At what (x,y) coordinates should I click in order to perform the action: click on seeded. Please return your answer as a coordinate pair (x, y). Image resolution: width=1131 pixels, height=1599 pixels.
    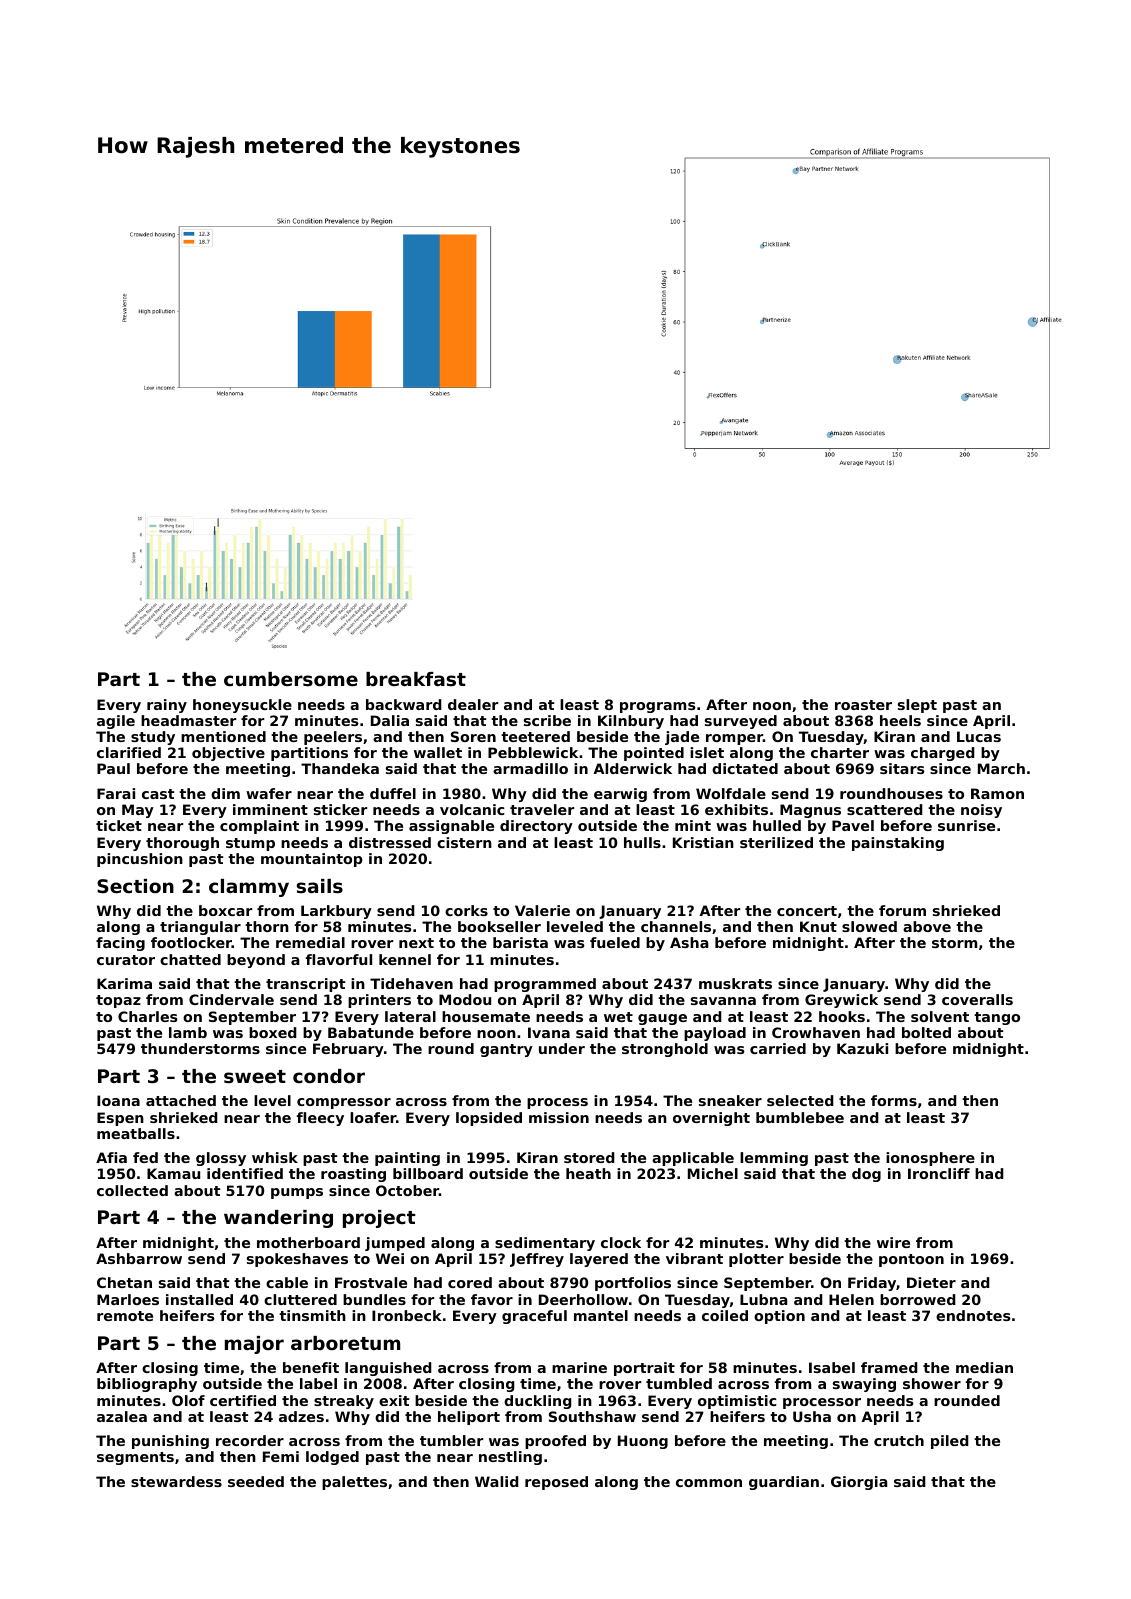
    Looking at the image, I should click on (256, 1481).
